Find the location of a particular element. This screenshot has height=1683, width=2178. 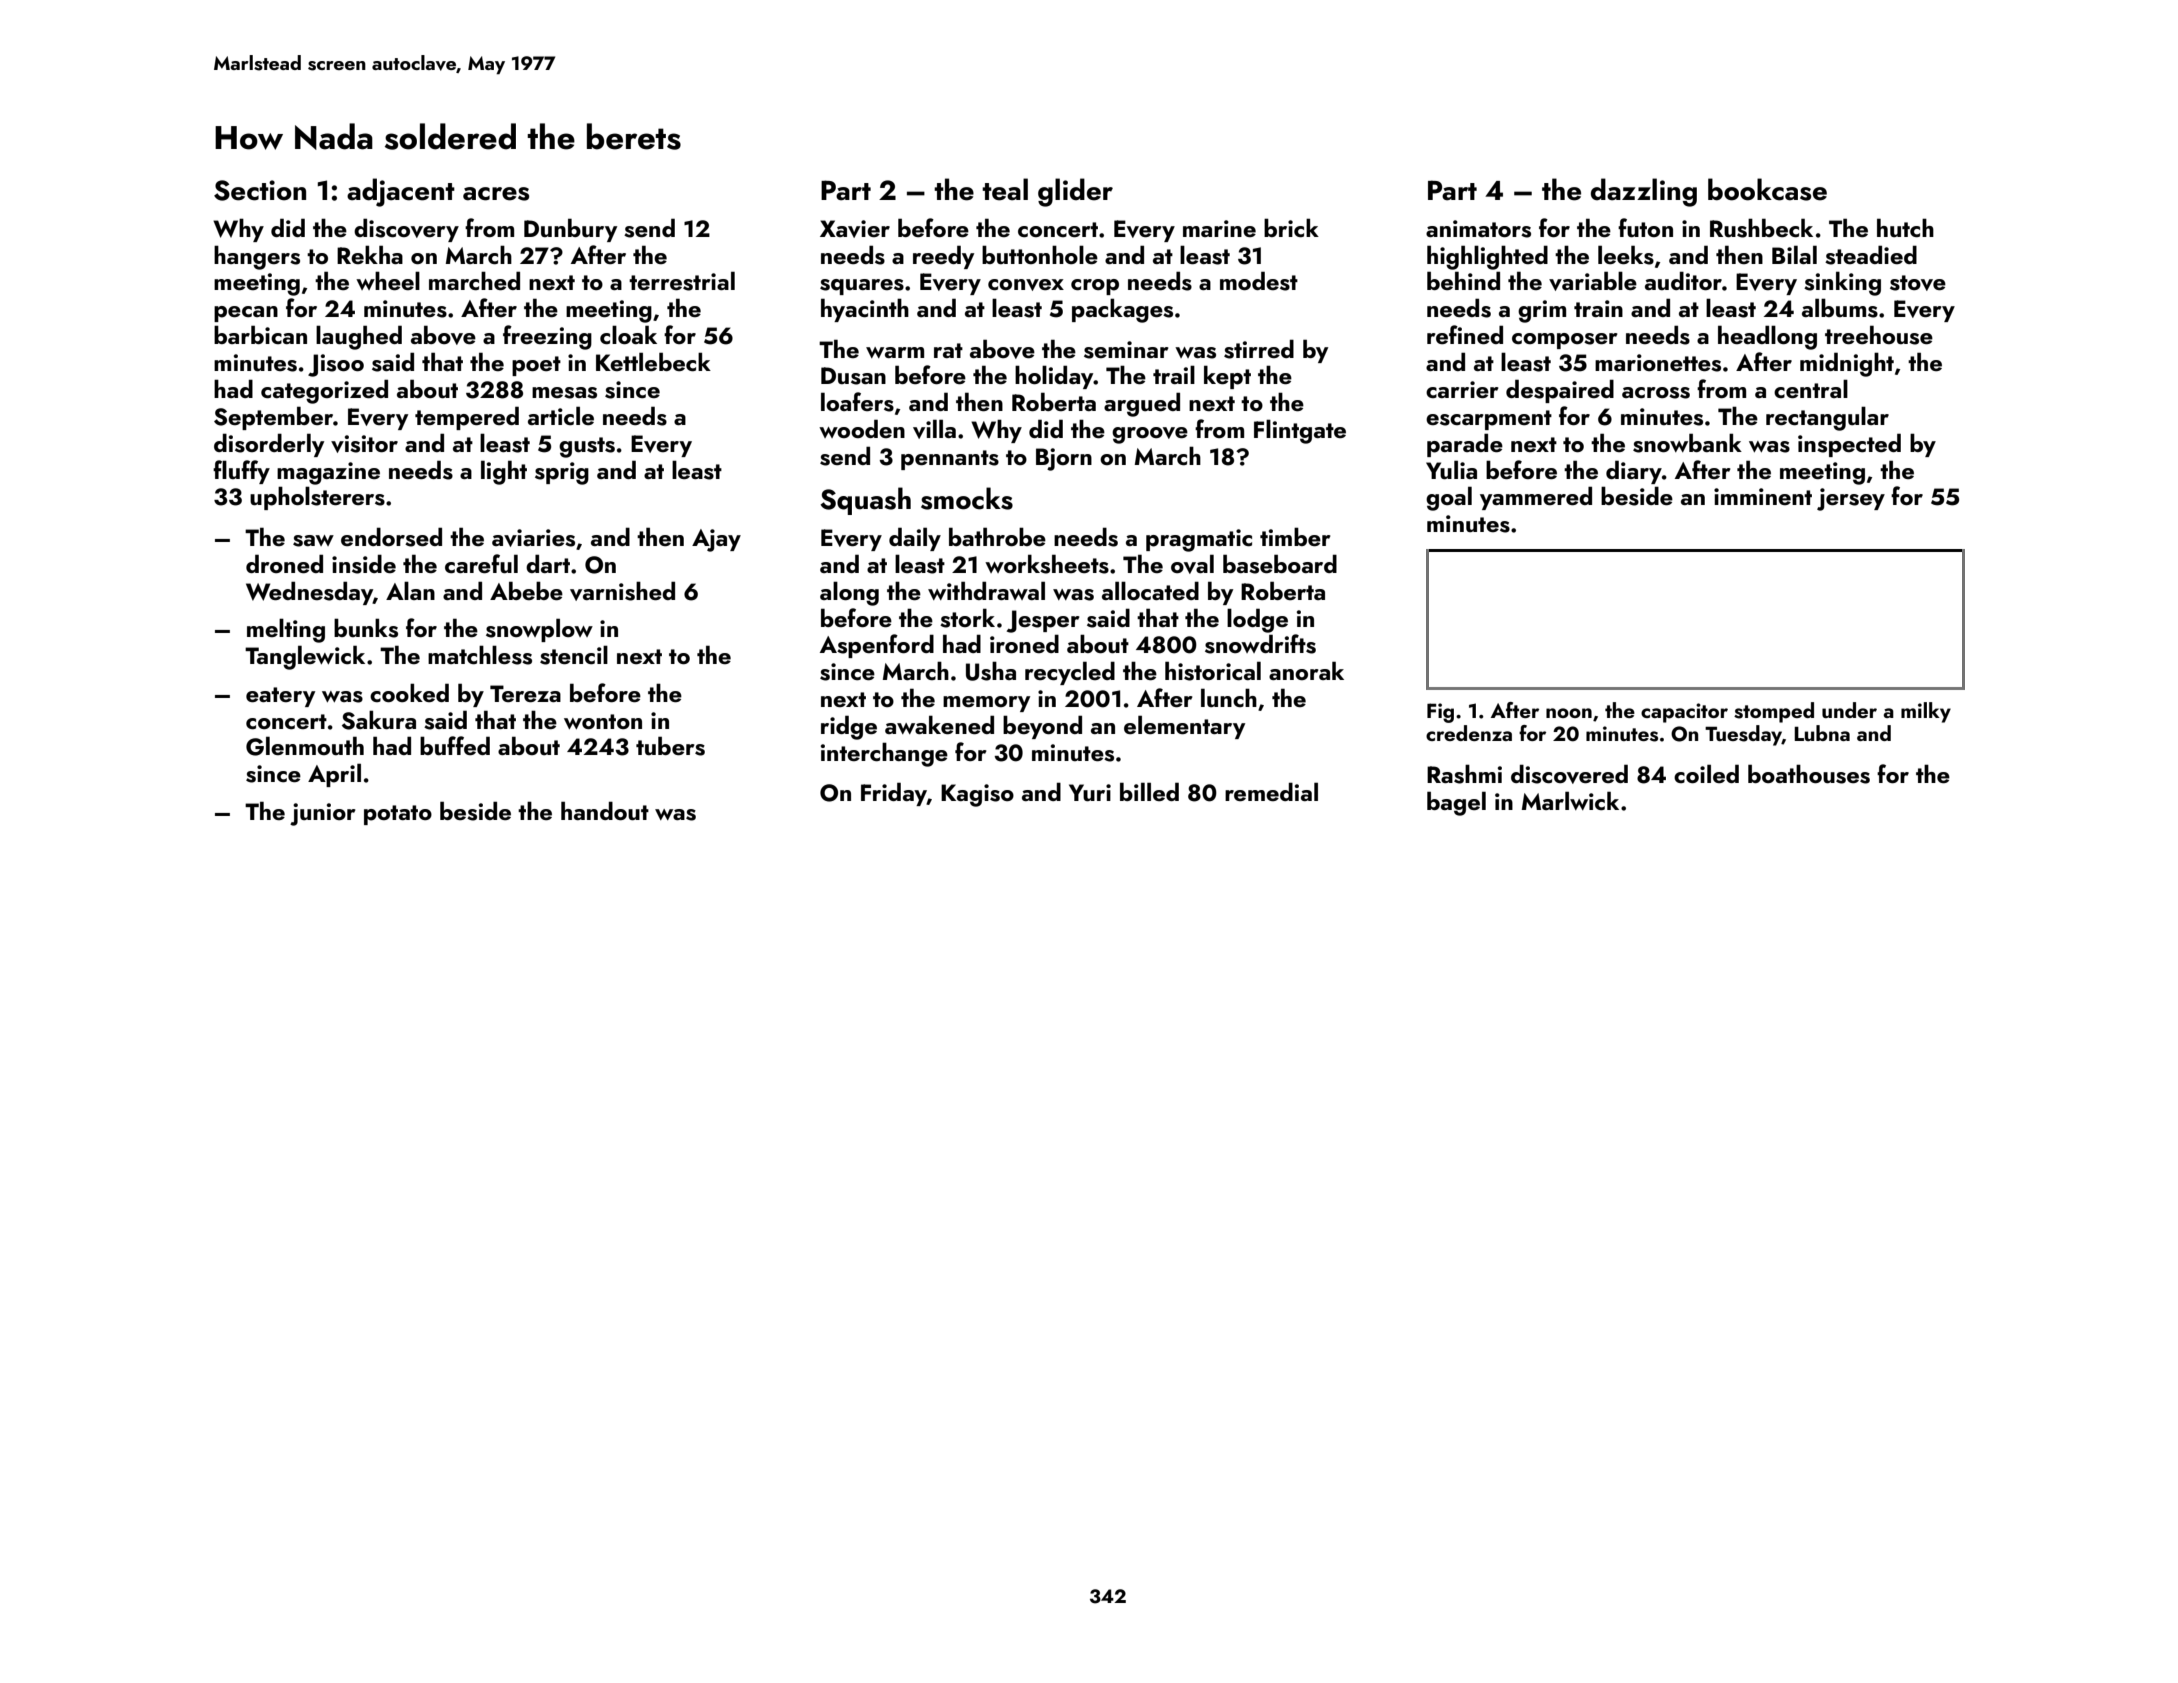

anorak is located at coordinates (1306, 670).
